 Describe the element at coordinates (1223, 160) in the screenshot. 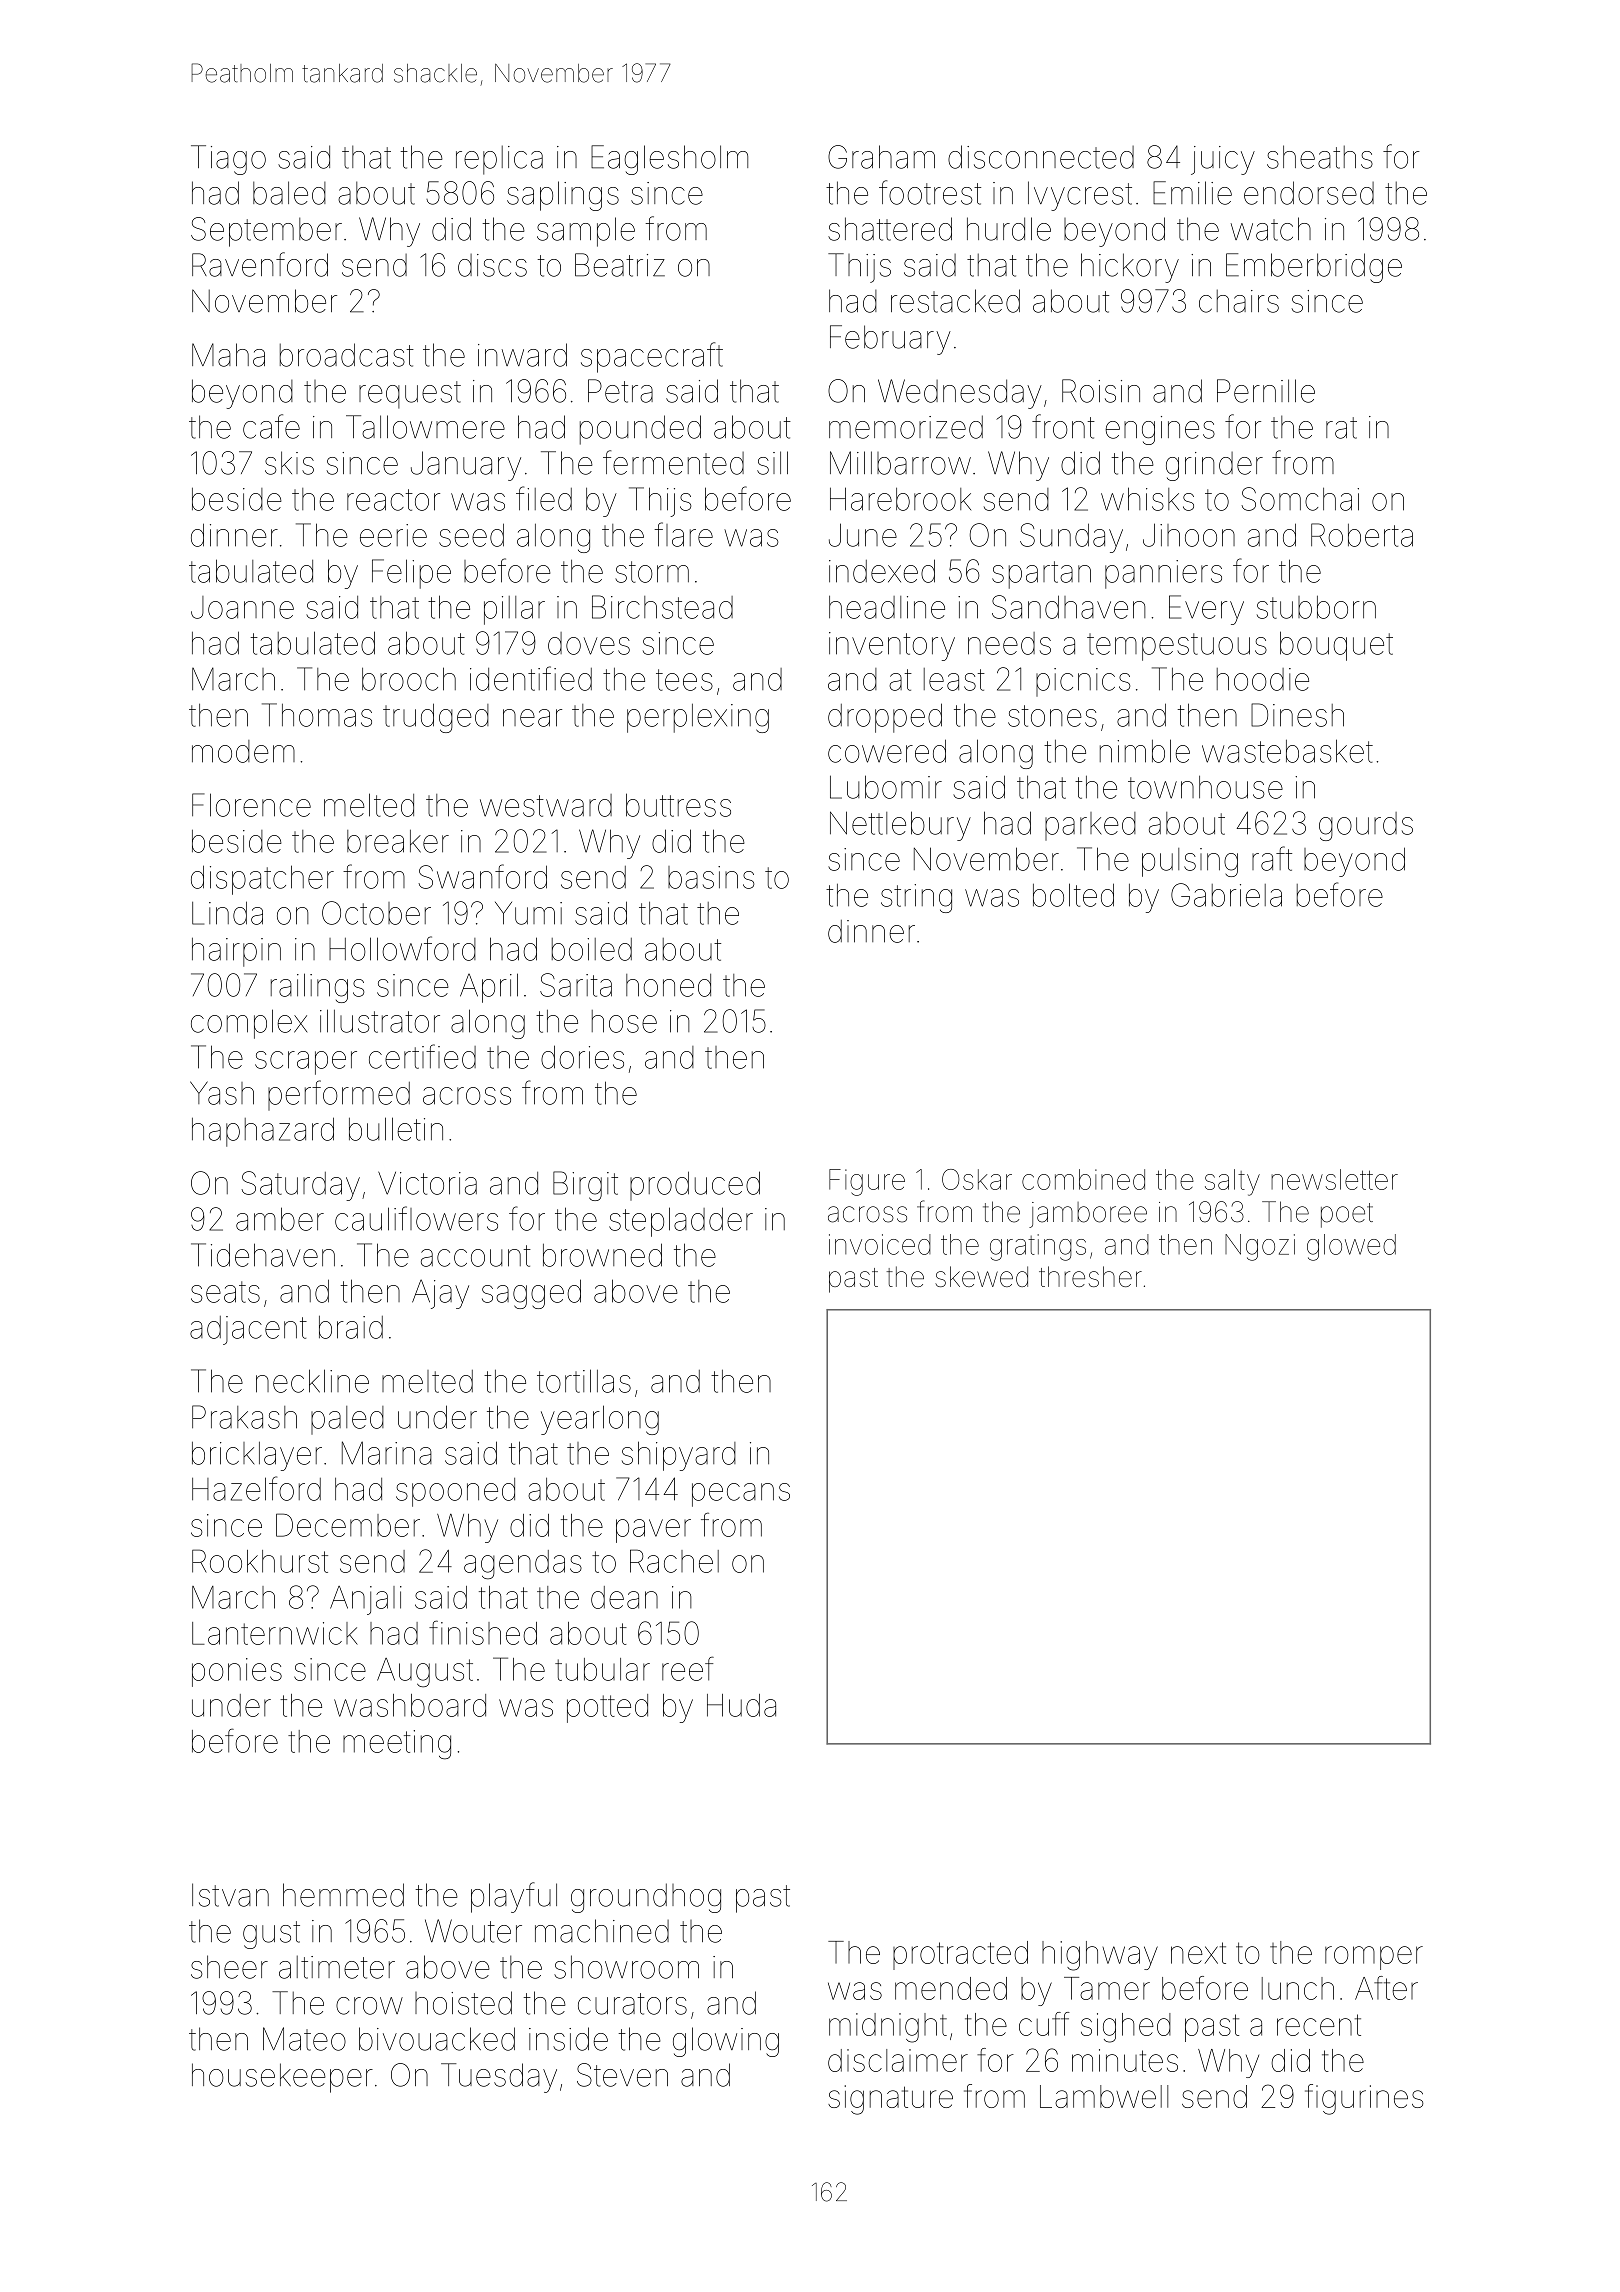

I see `juicy` at that location.
